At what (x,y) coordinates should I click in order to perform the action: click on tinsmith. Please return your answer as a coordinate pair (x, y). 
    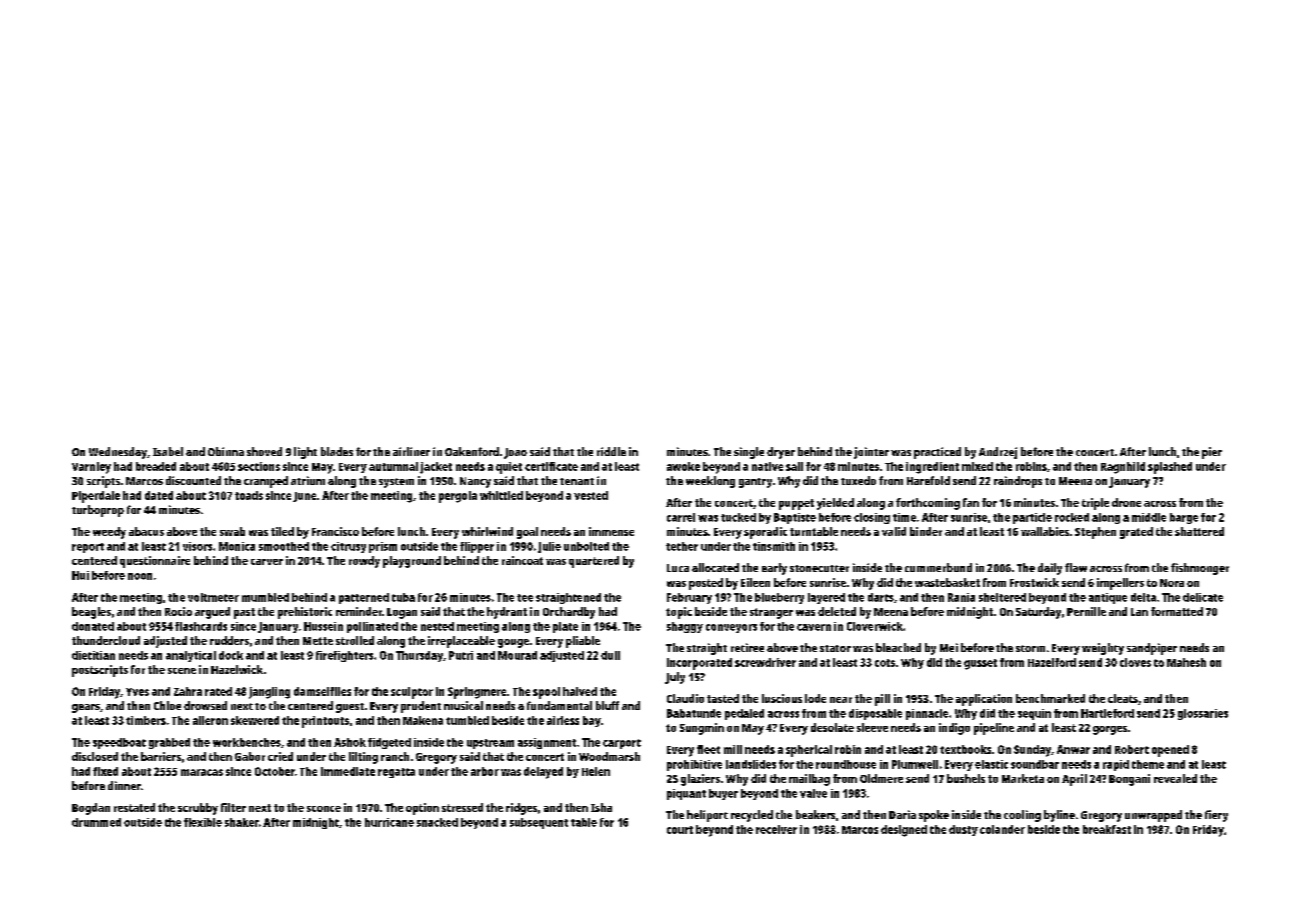
    Looking at the image, I should click on (774, 546).
